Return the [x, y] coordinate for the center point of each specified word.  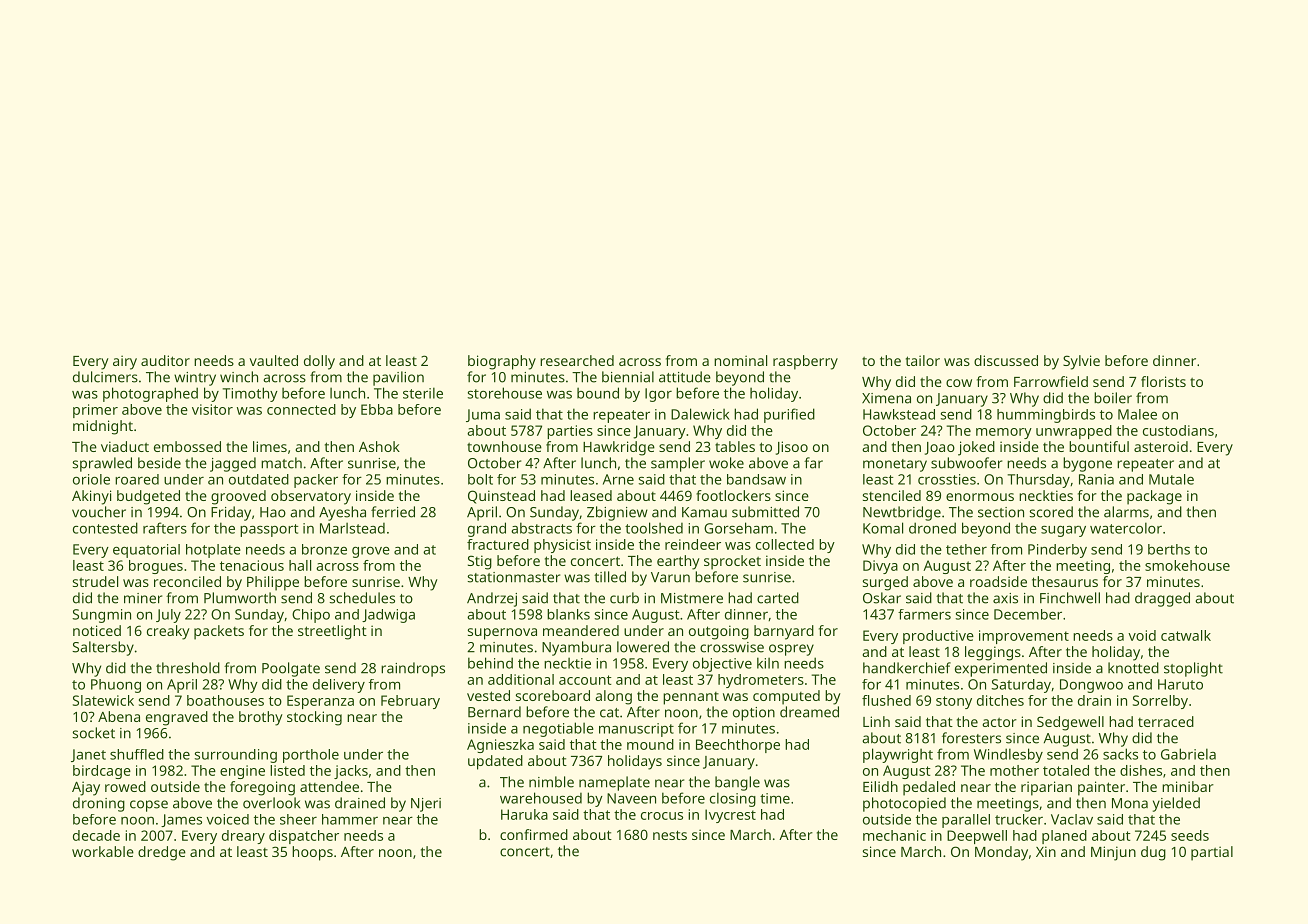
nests [670, 835]
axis [1005, 598]
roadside [998, 581]
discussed [1006, 360]
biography [502, 362]
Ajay [86, 788]
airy [125, 362]
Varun [670, 577]
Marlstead [352, 528]
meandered [581, 630]
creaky [168, 632]
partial [1212, 853]
